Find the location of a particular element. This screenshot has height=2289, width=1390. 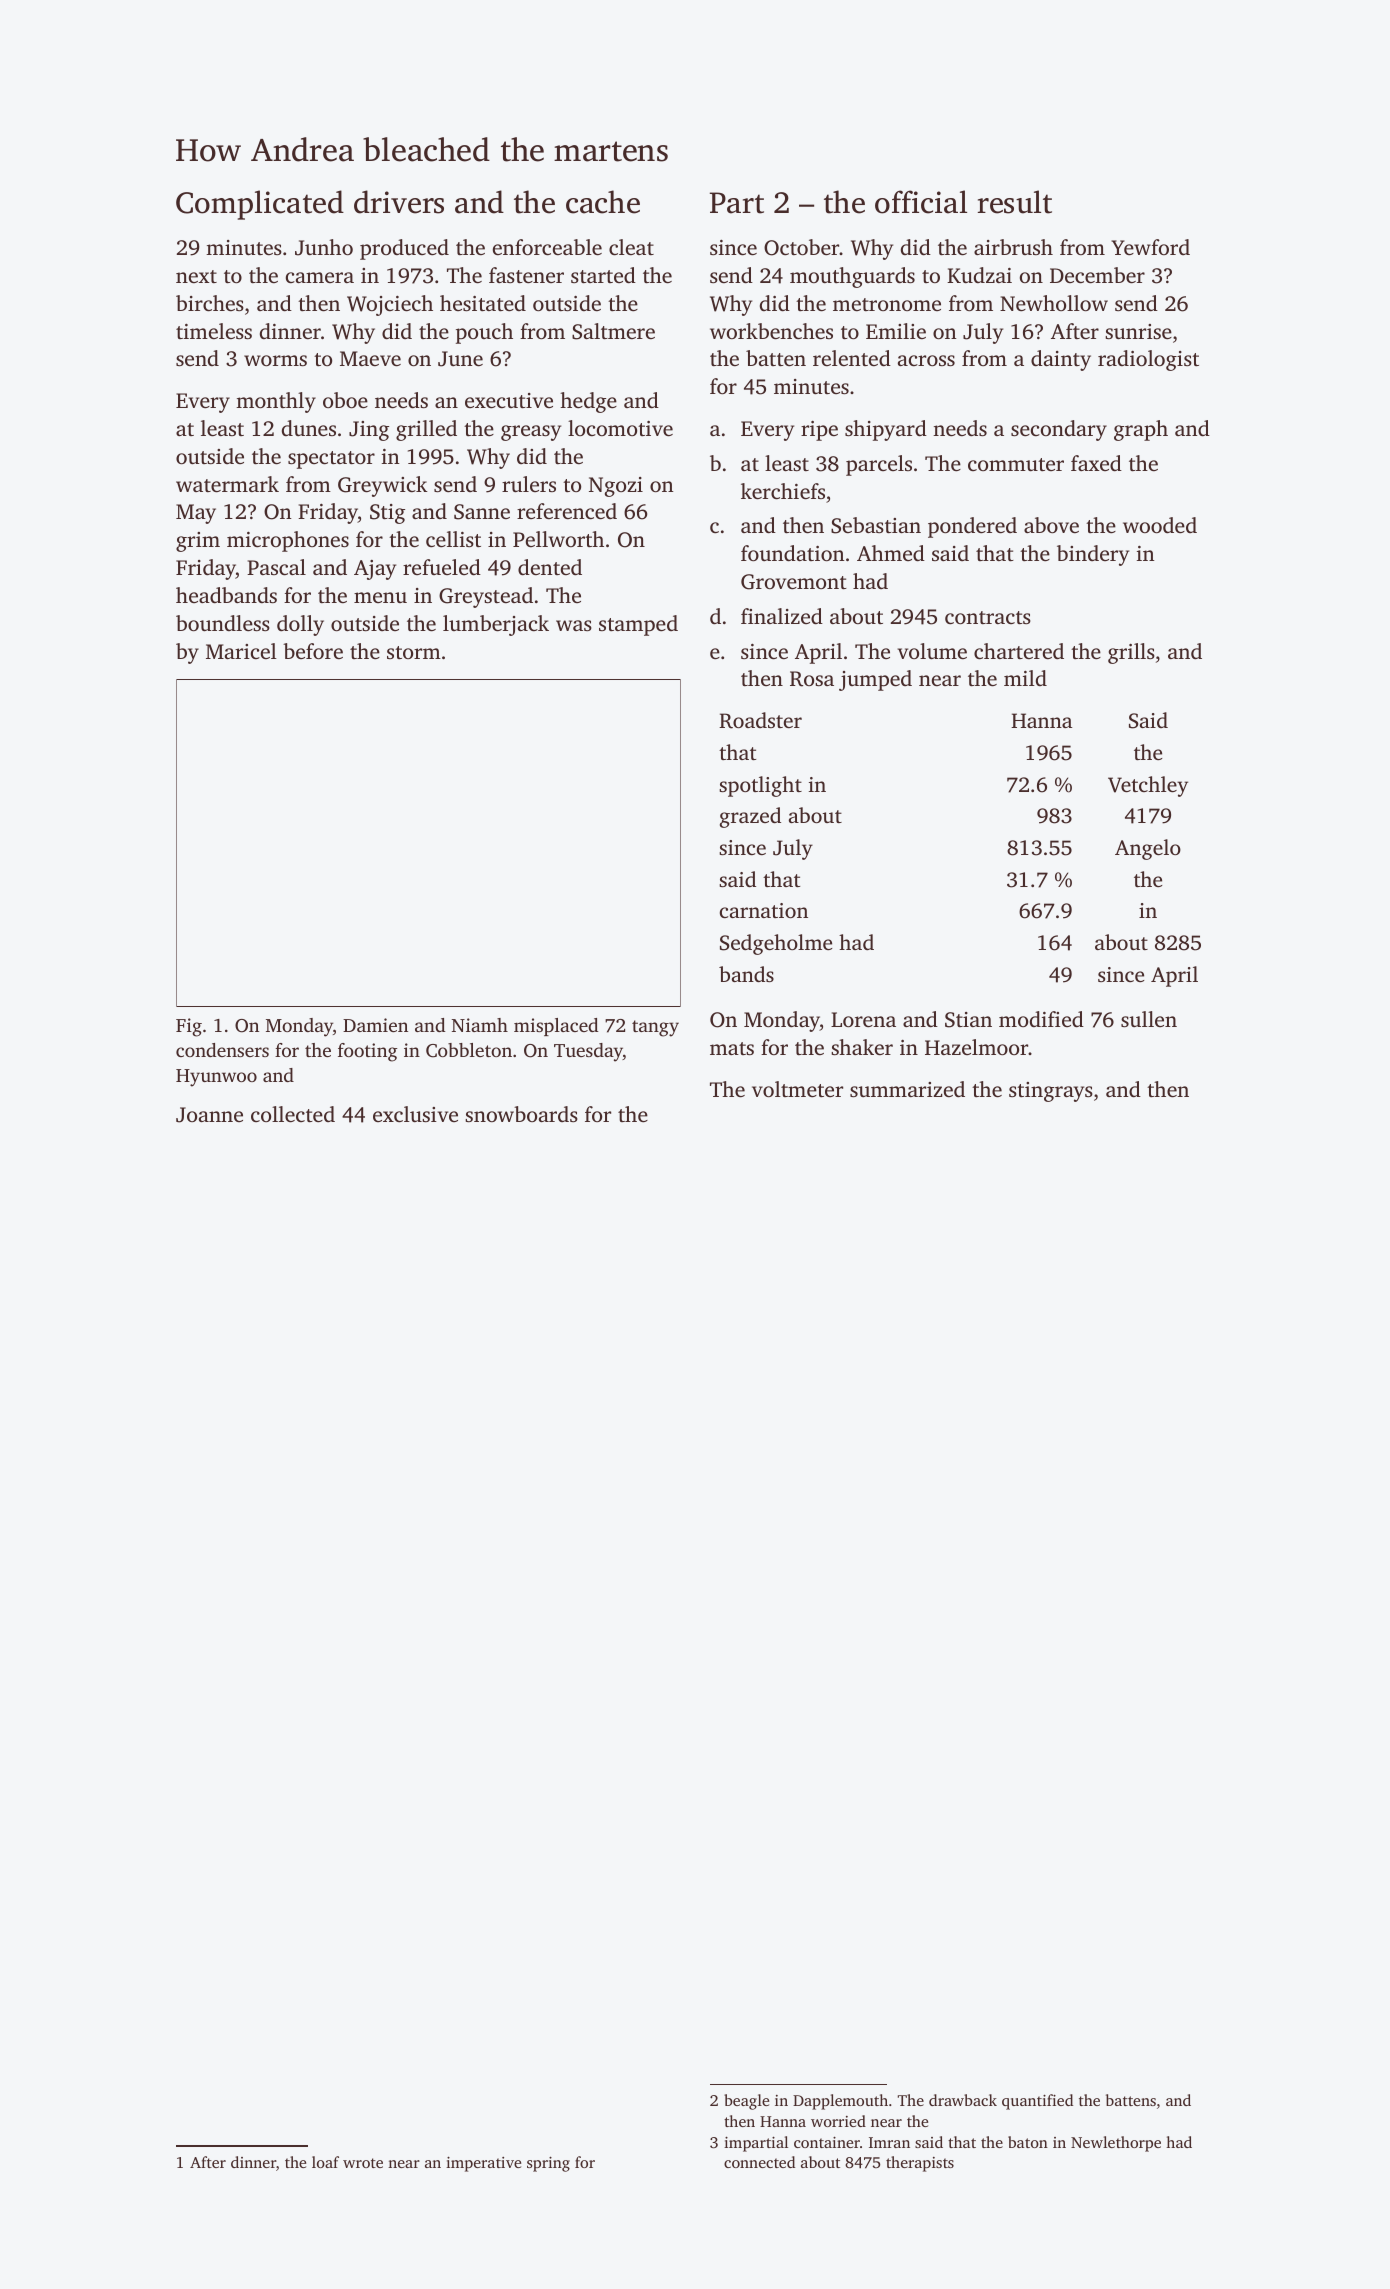

watermark is located at coordinates (227, 484).
